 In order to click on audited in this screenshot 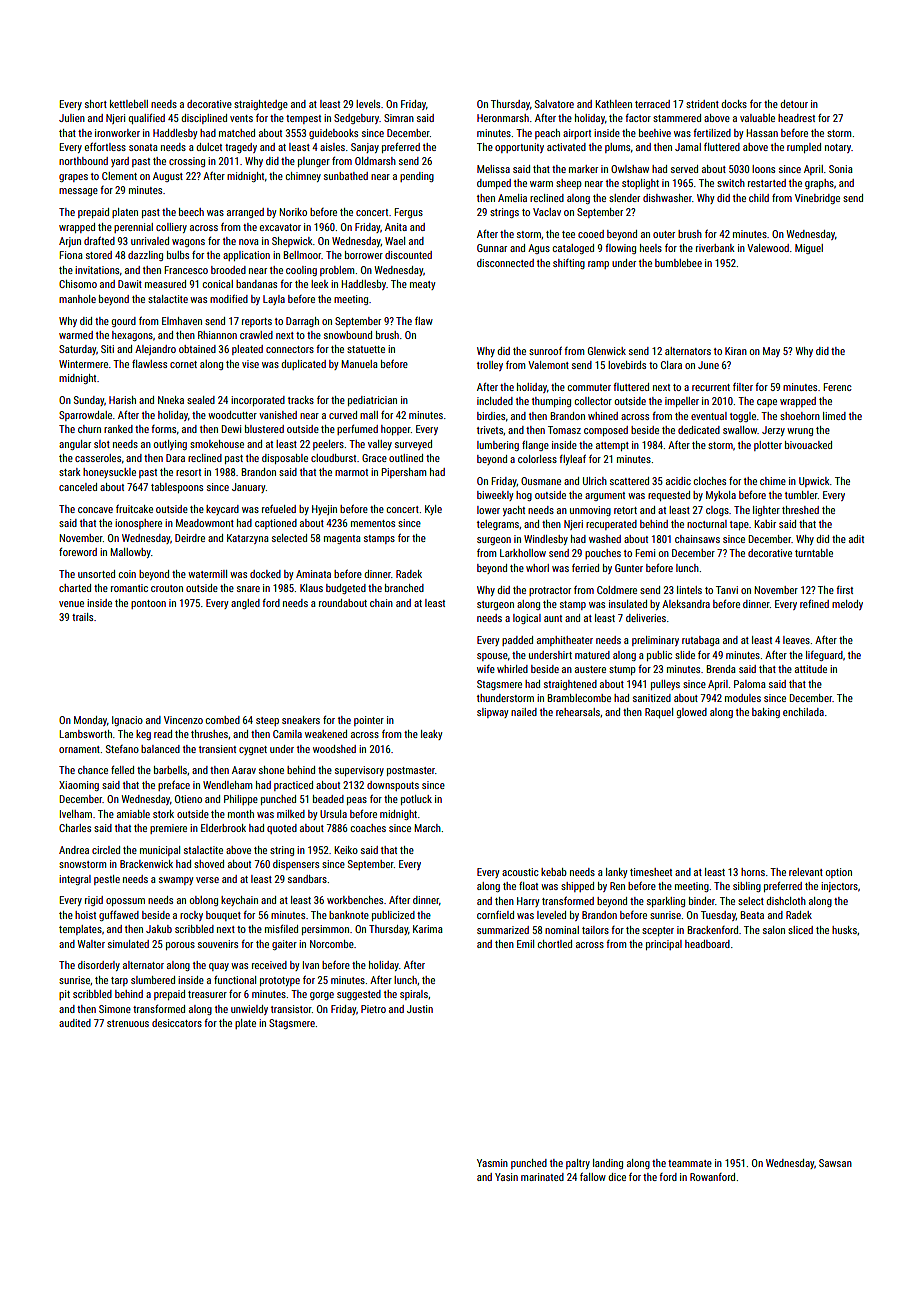, I will do `click(75, 1023)`.
